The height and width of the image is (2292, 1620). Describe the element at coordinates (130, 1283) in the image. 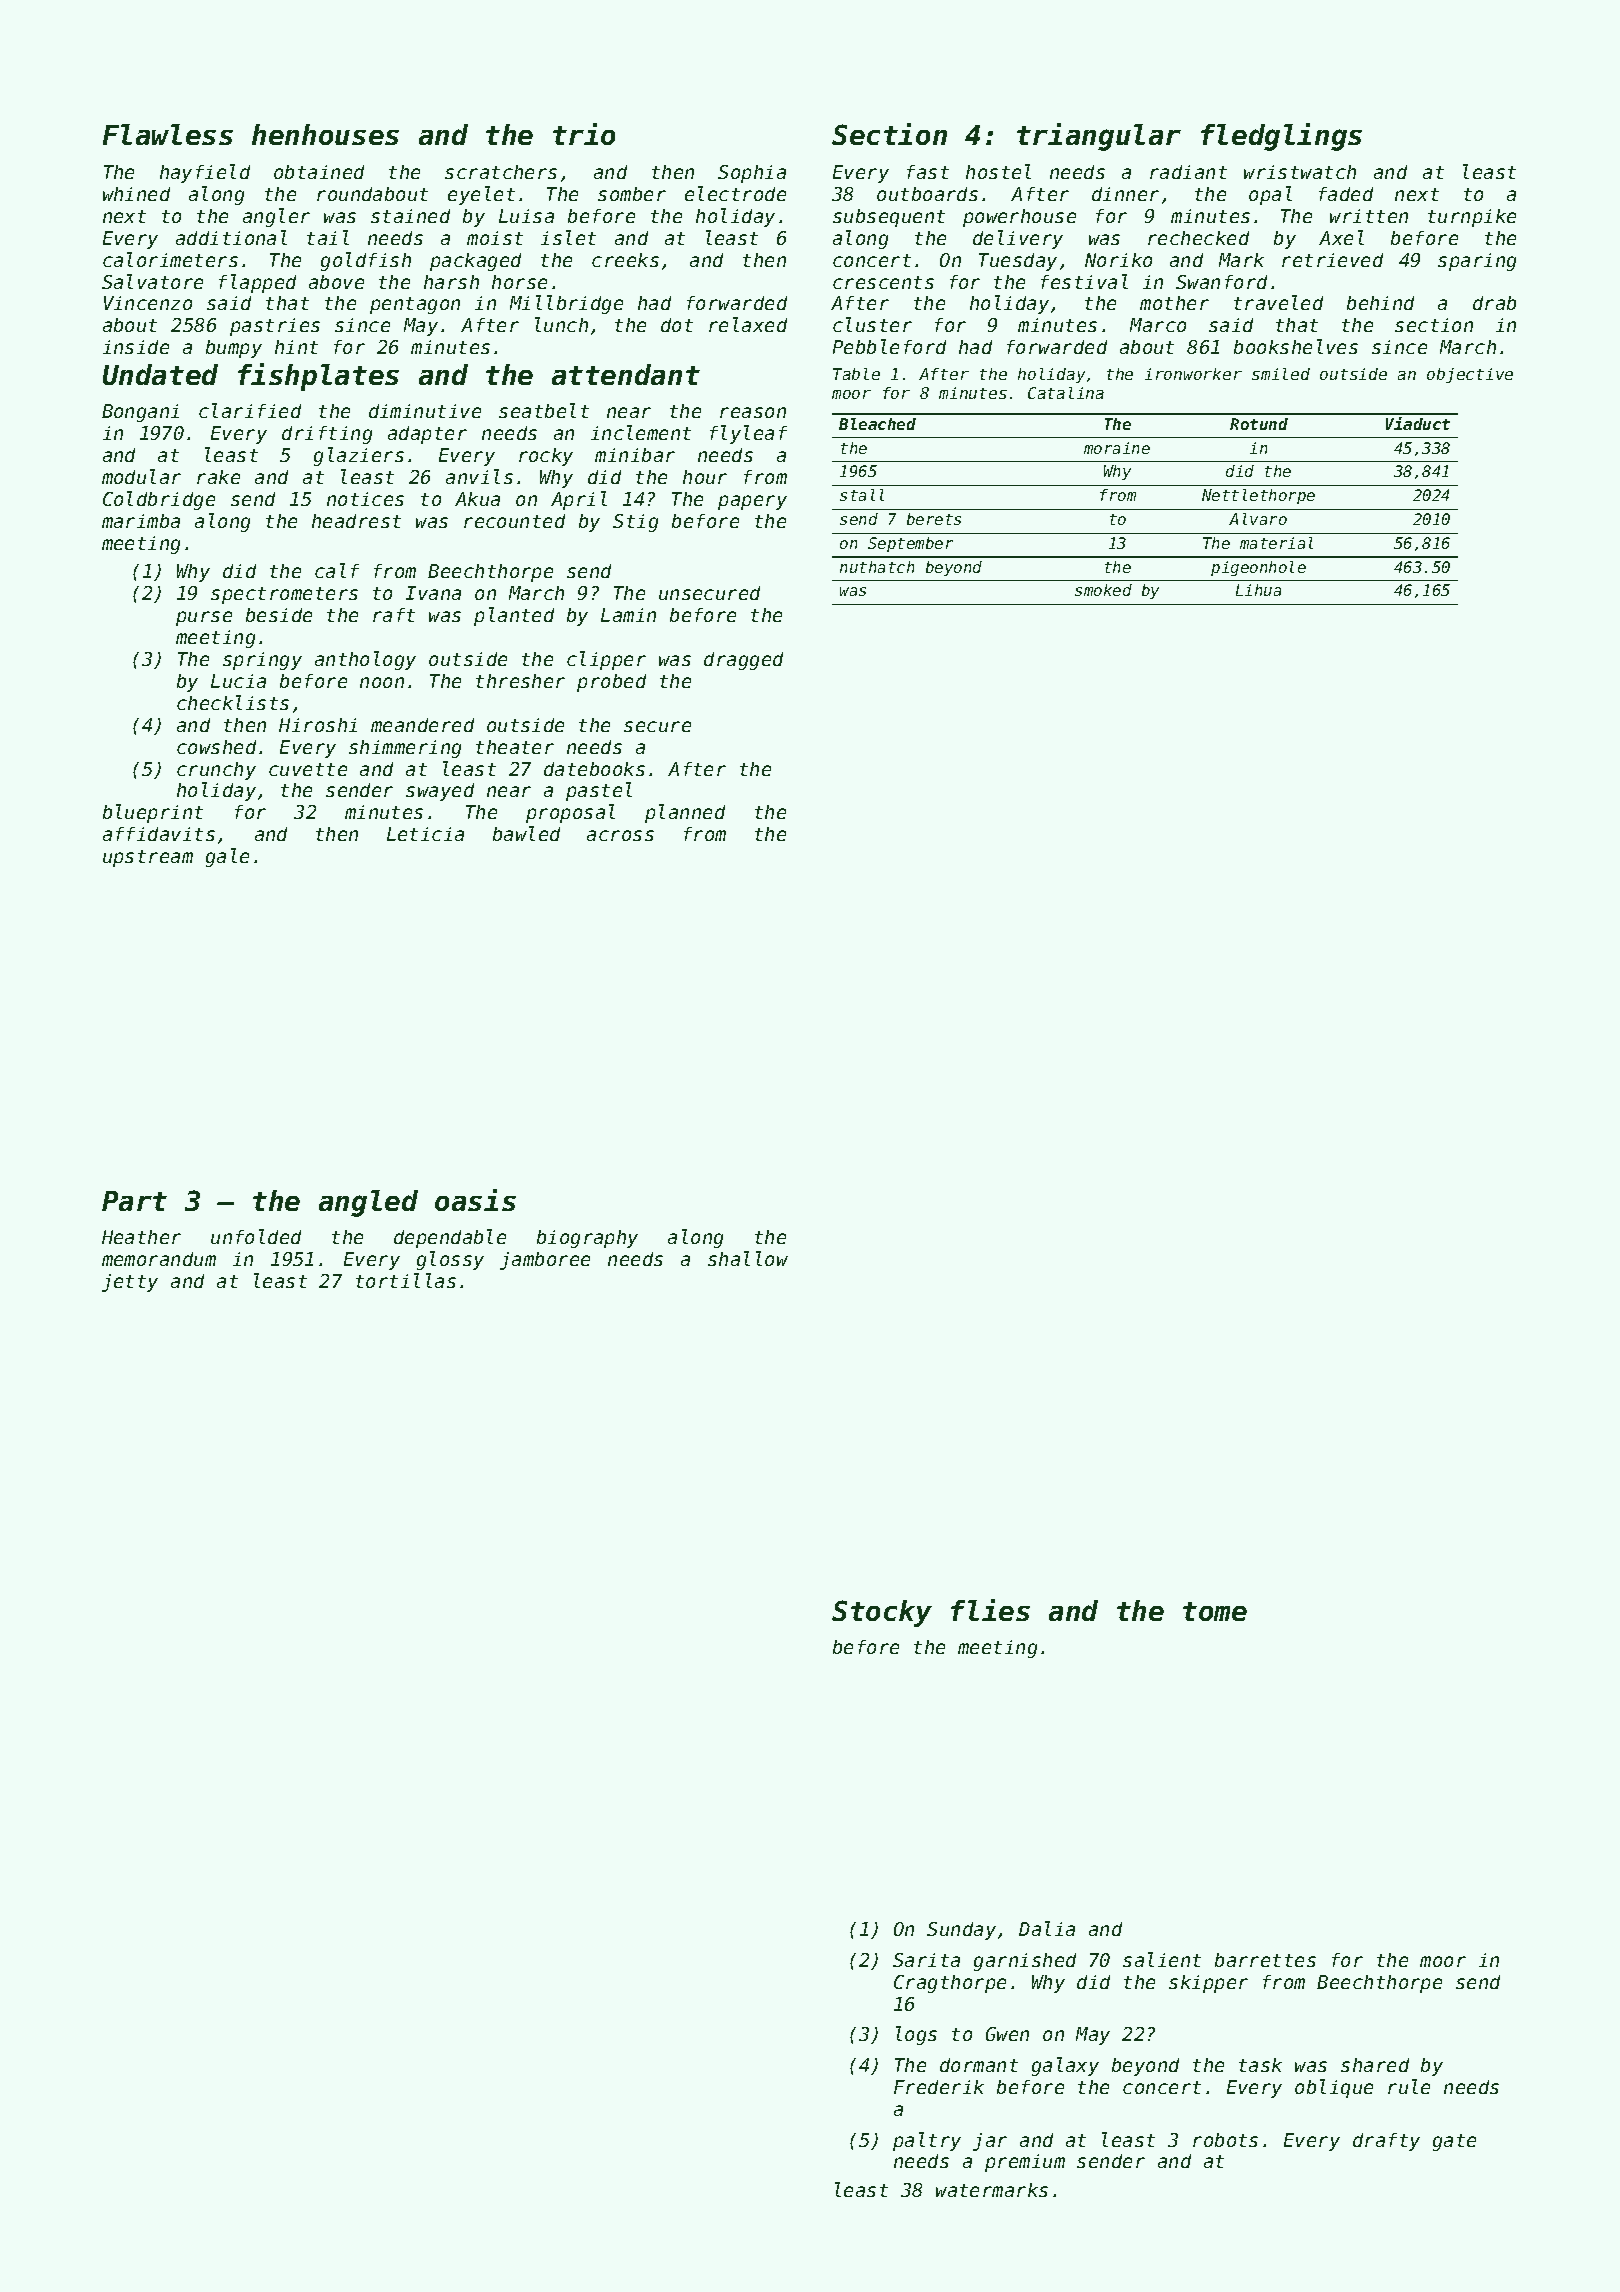

I see `jetty` at that location.
